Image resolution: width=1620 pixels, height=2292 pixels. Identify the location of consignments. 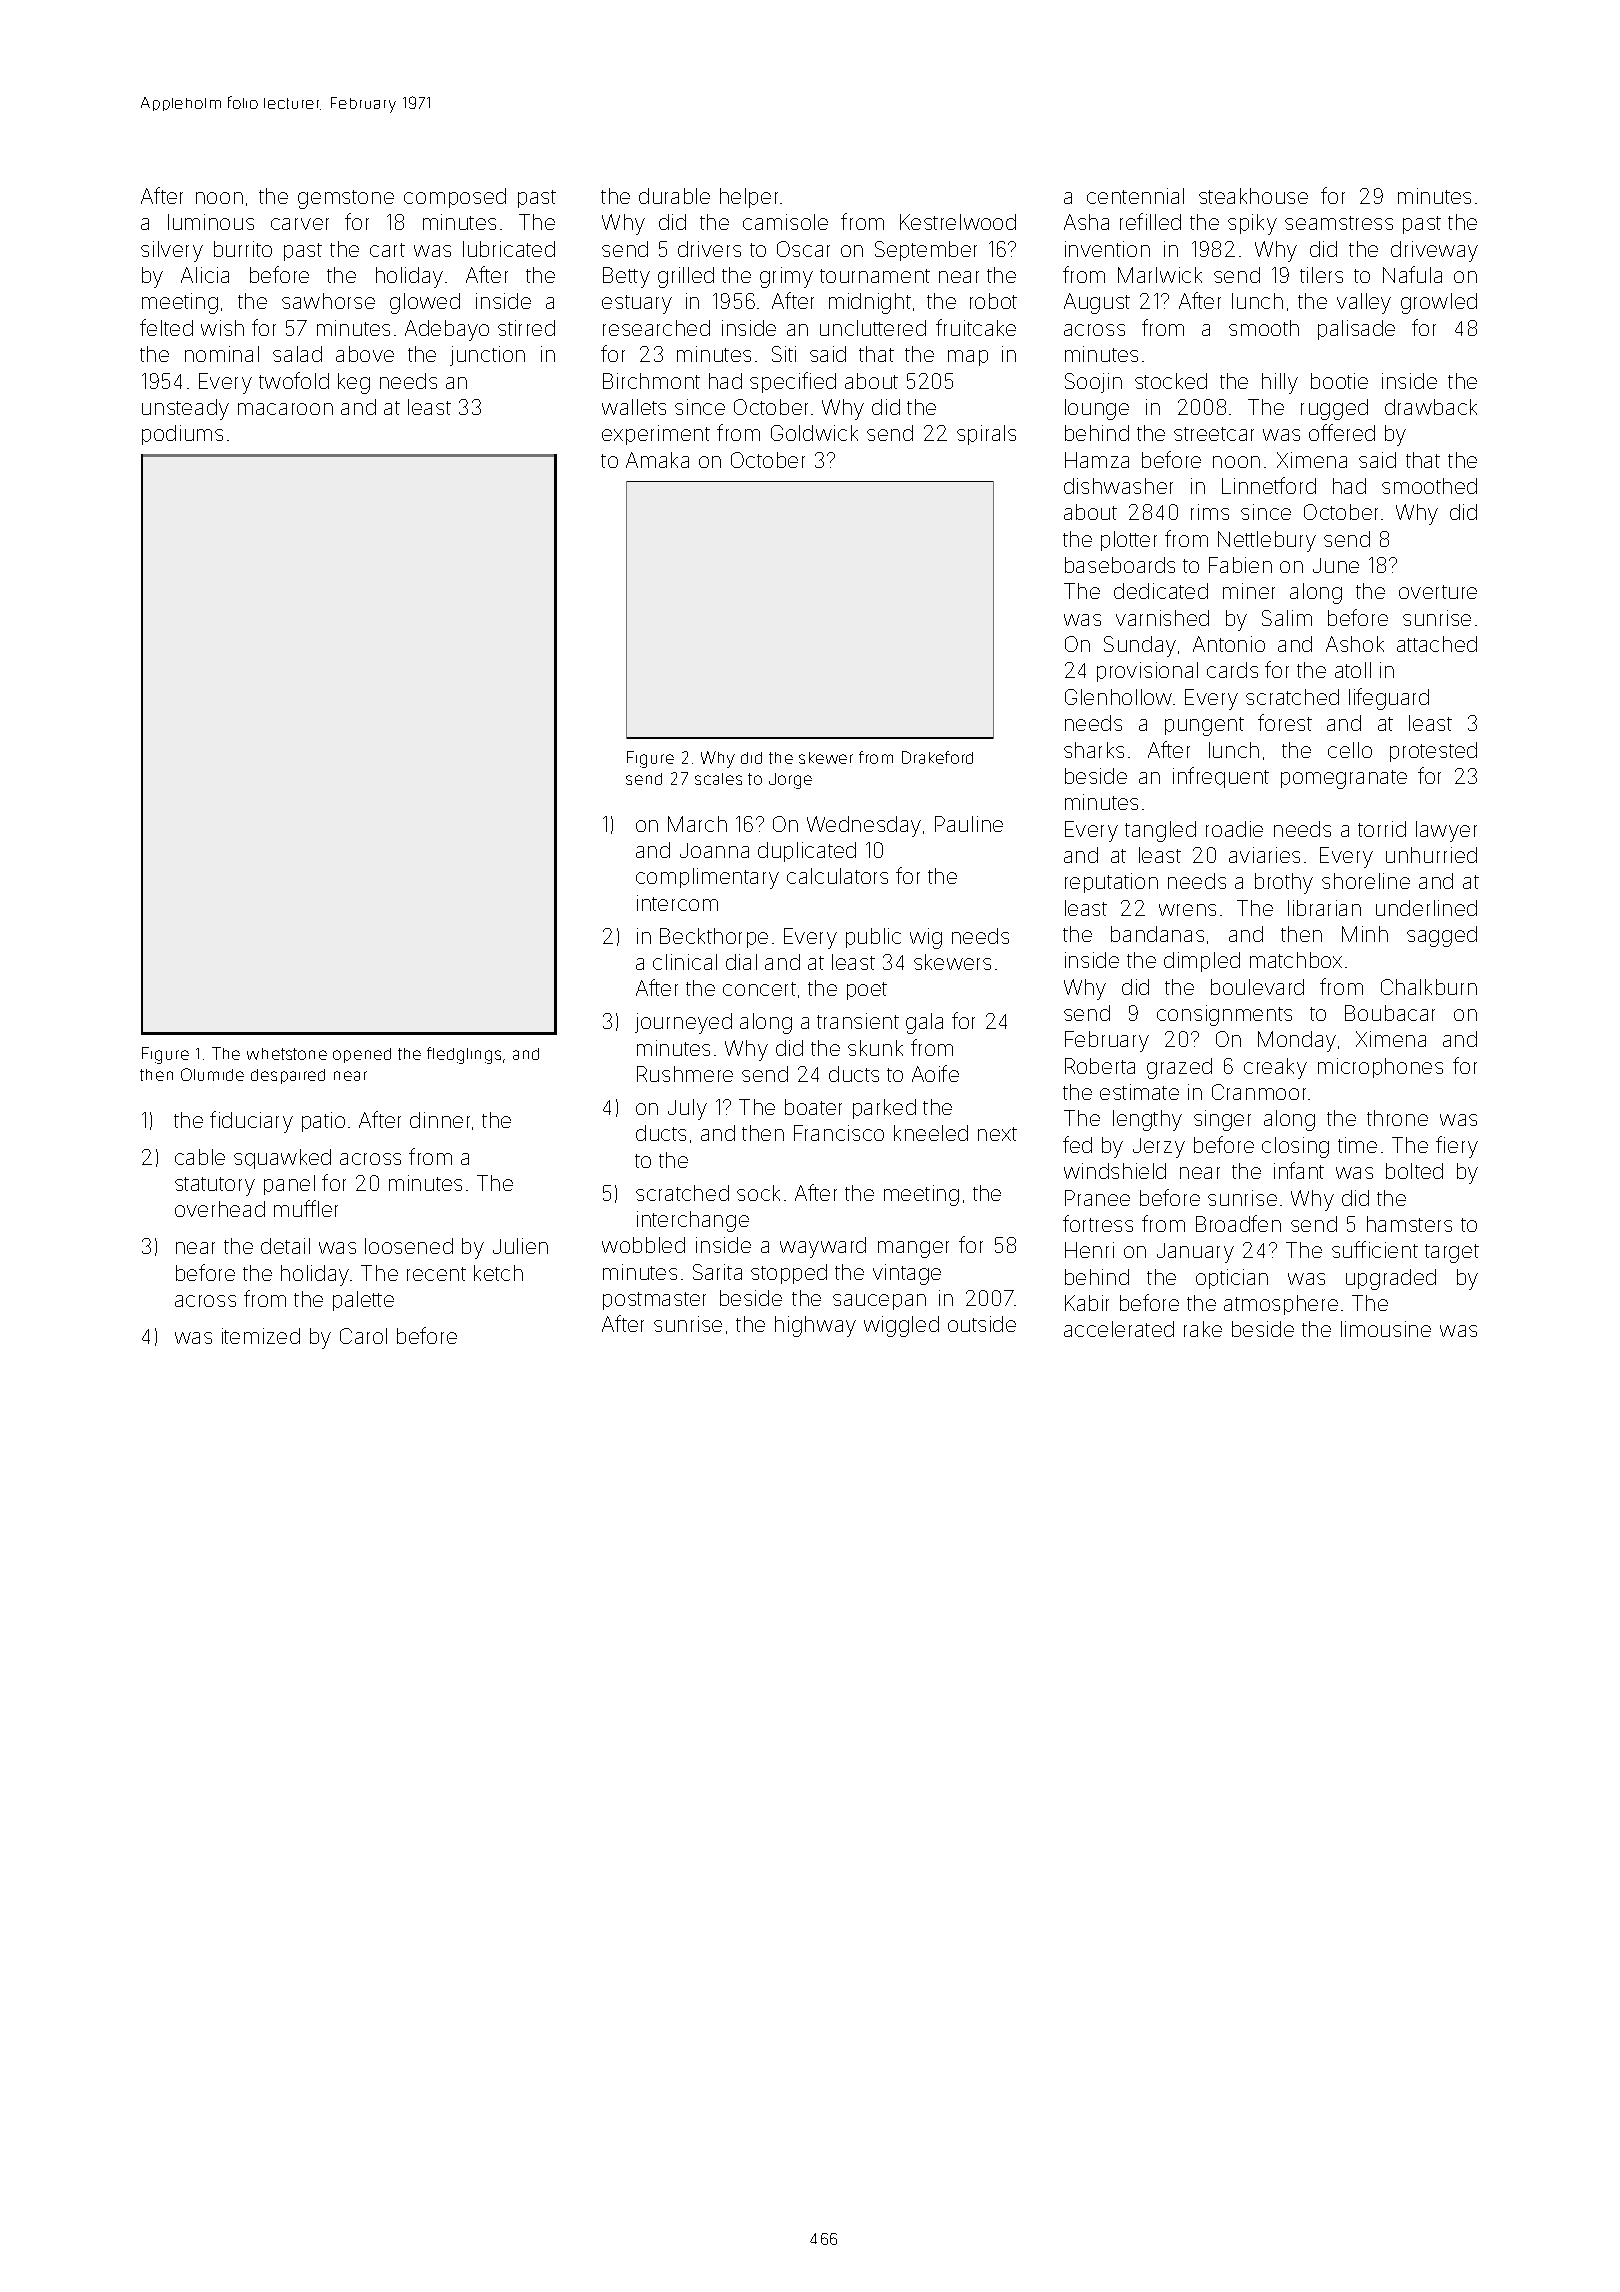
(1224, 1015).
